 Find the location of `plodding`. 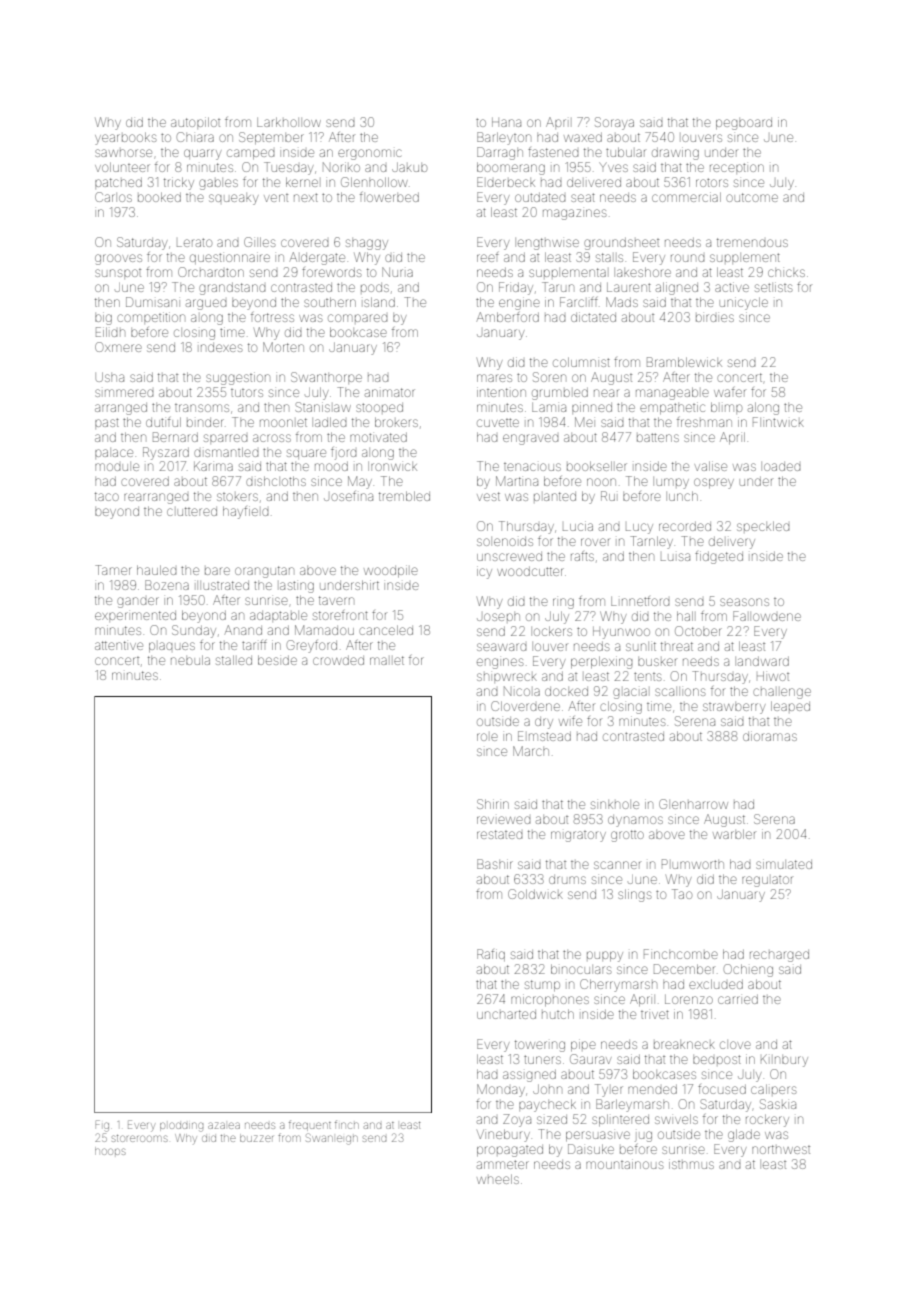

plodding is located at coordinates (181, 1127).
